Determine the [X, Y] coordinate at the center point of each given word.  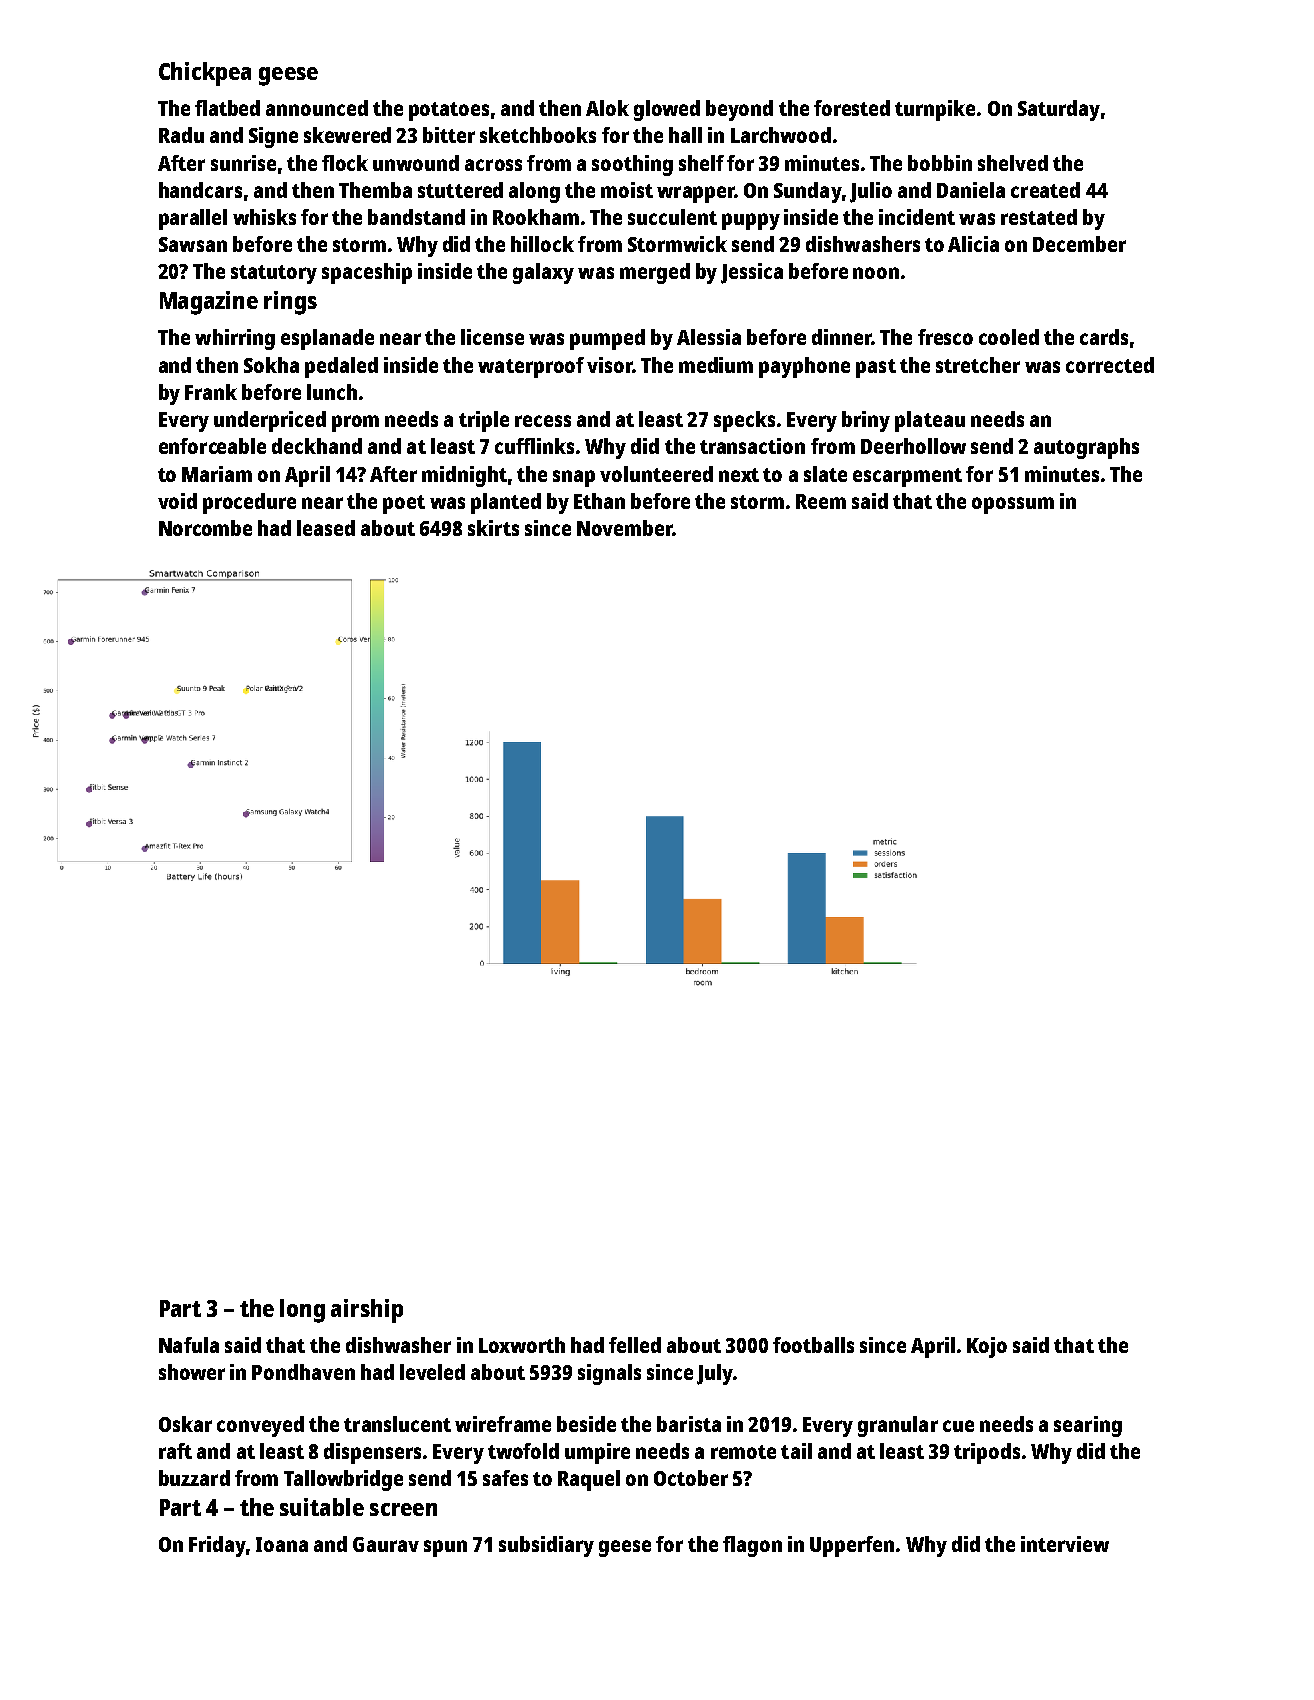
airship [367, 1311]
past [876, 368]
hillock [542, 244]
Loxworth [522, 1345]
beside [586, 1424]
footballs [813, 1345]
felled [635, 1345]
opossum [1013, 505]
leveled [432, 1372]
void [177, 501]
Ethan [599, 501]
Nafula [189, 1345]
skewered [347, 135]
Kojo [987, 1347]
